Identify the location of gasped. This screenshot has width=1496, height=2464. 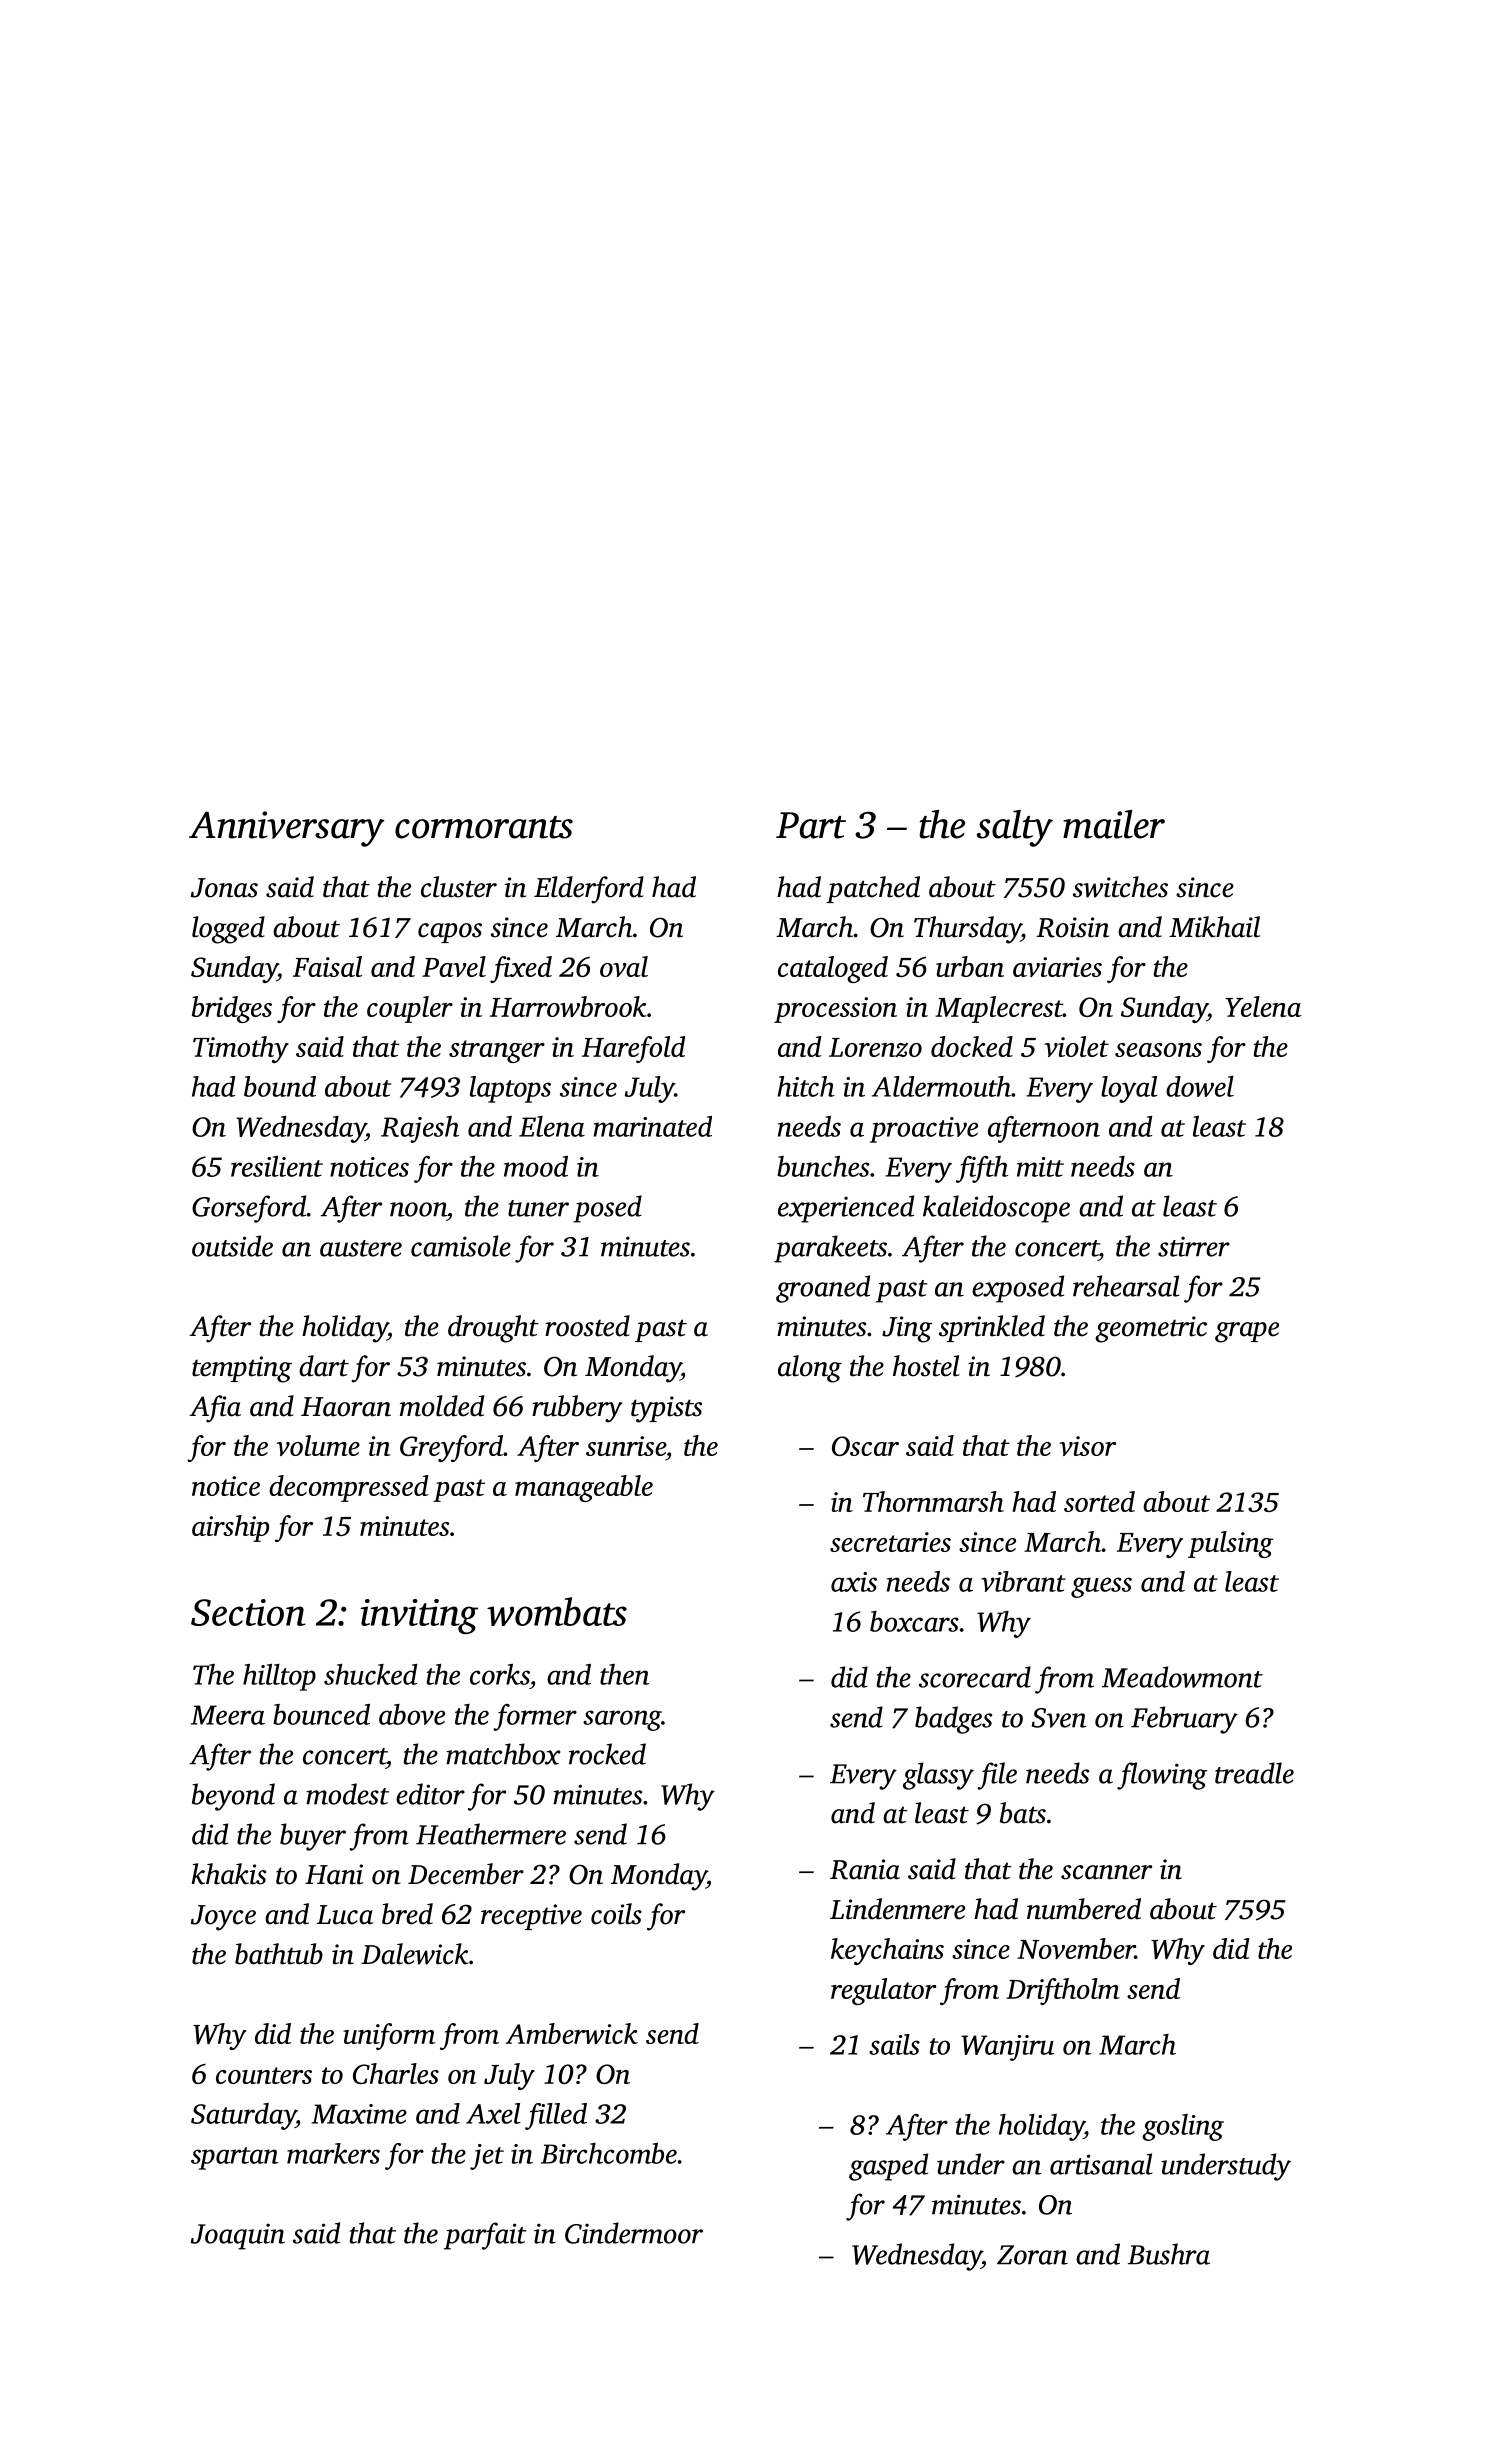
(888, 2167).
